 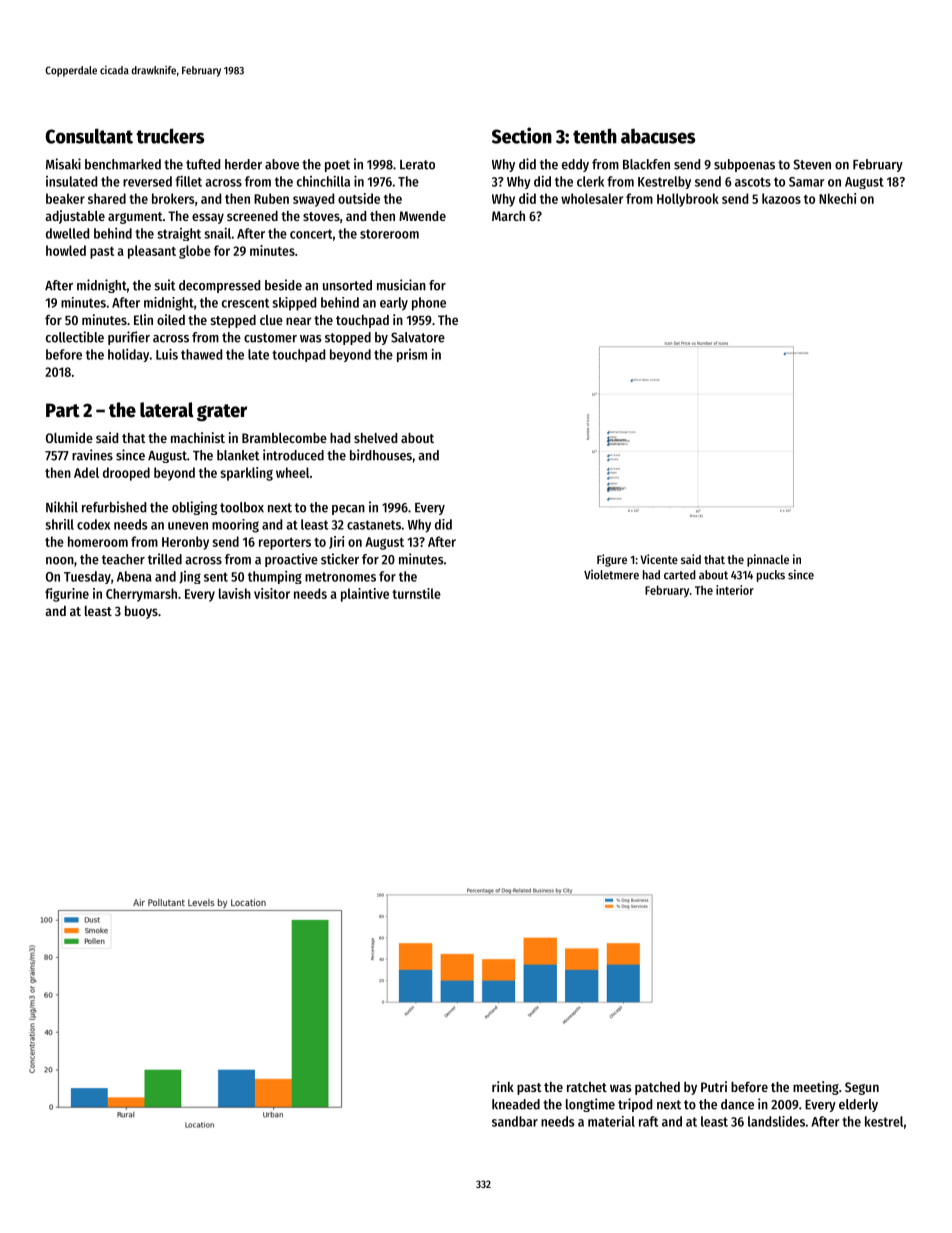 I want to click on collectible, so click(x=75, y=337).
